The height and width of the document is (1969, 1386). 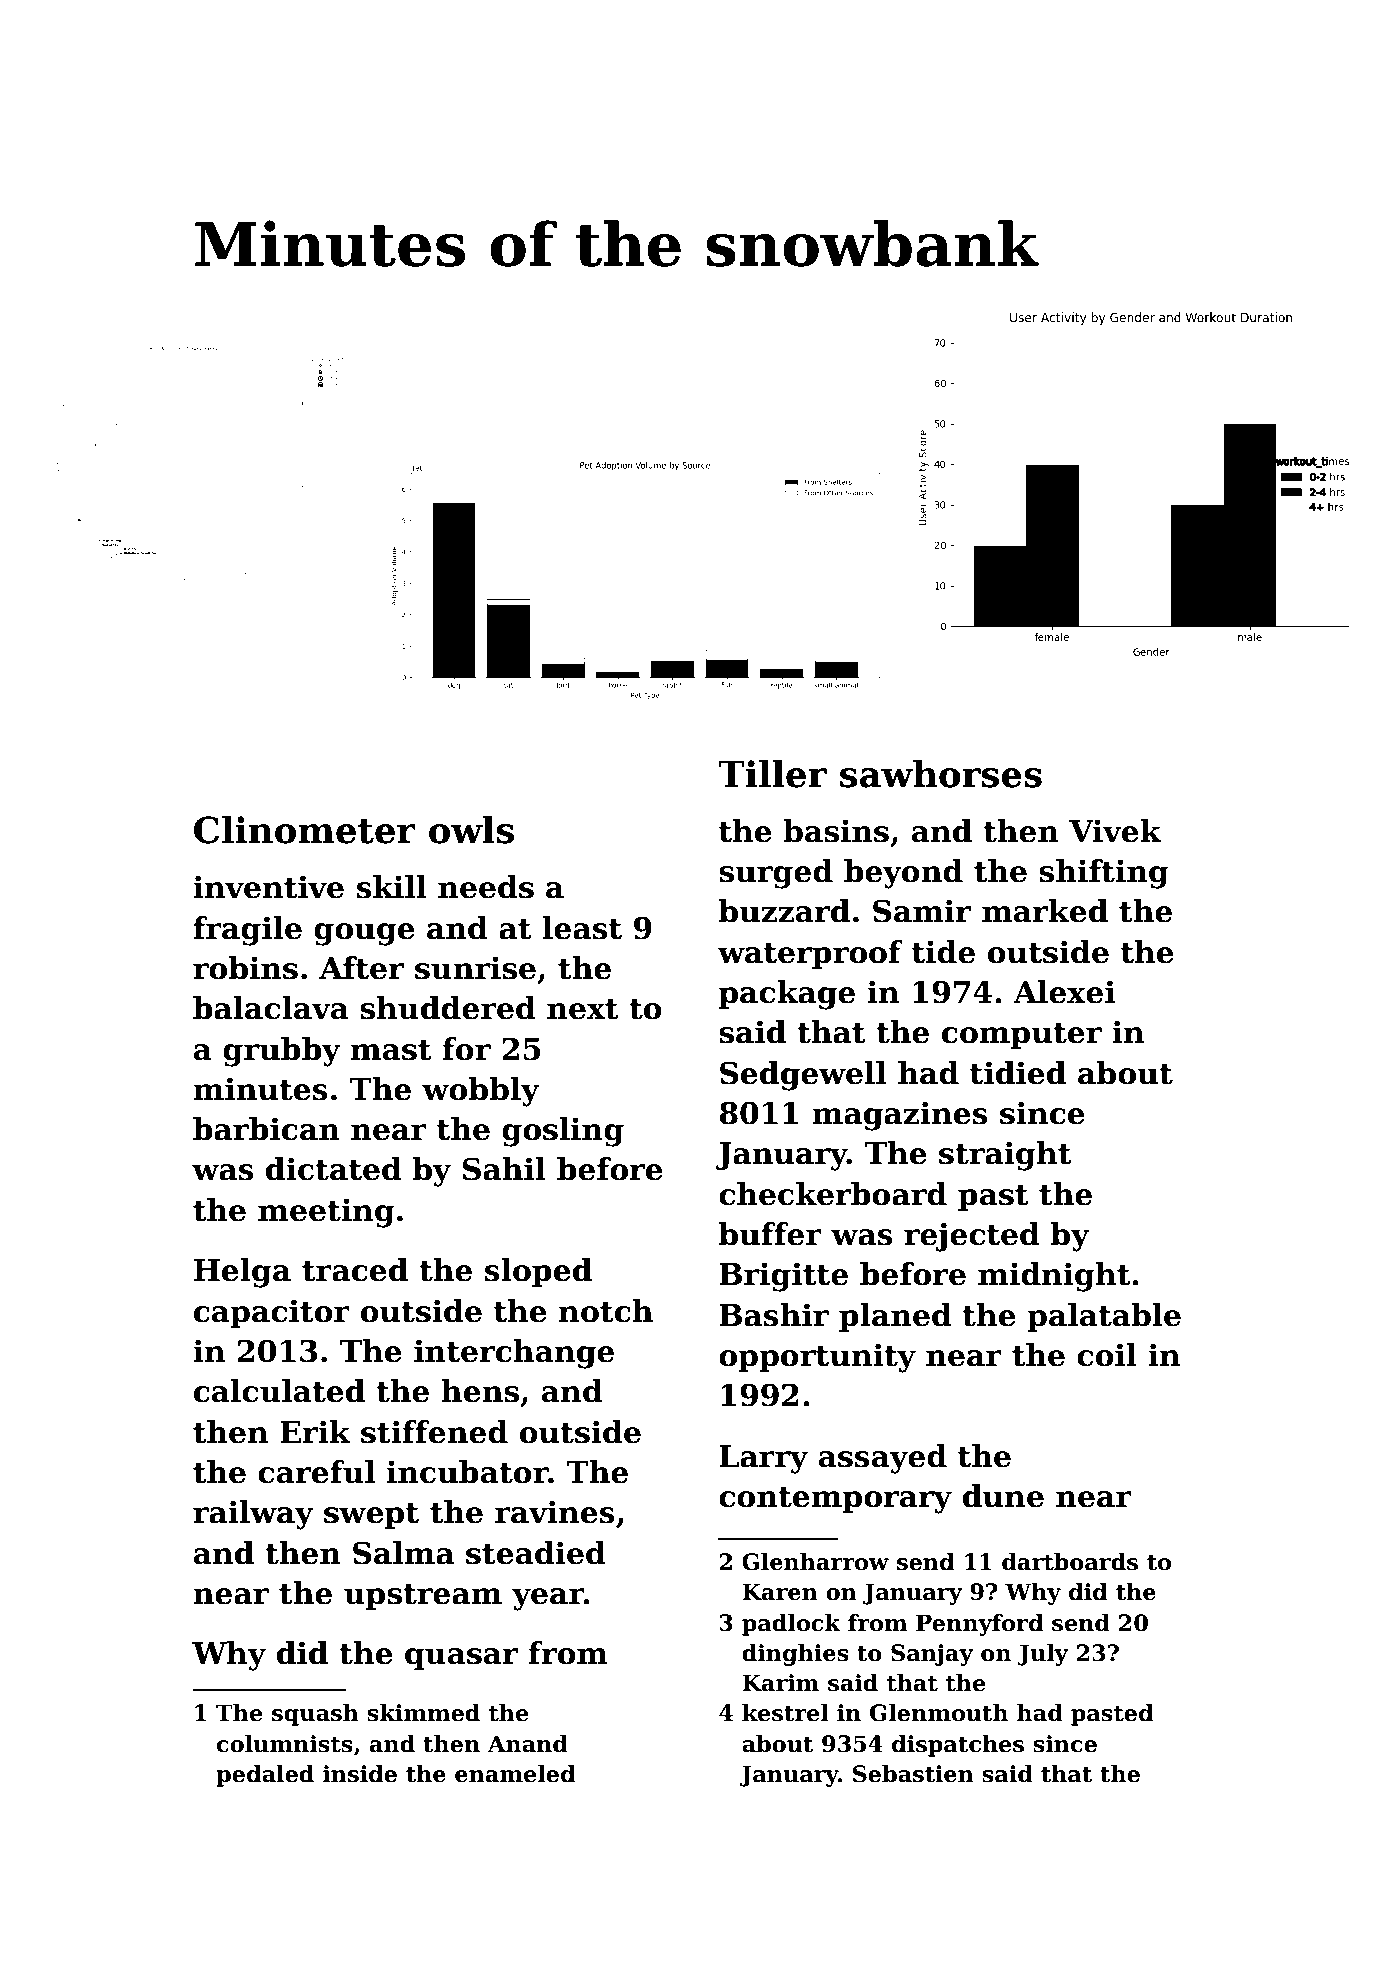 I want to click on steadied, so click(x=536, y=1553).
